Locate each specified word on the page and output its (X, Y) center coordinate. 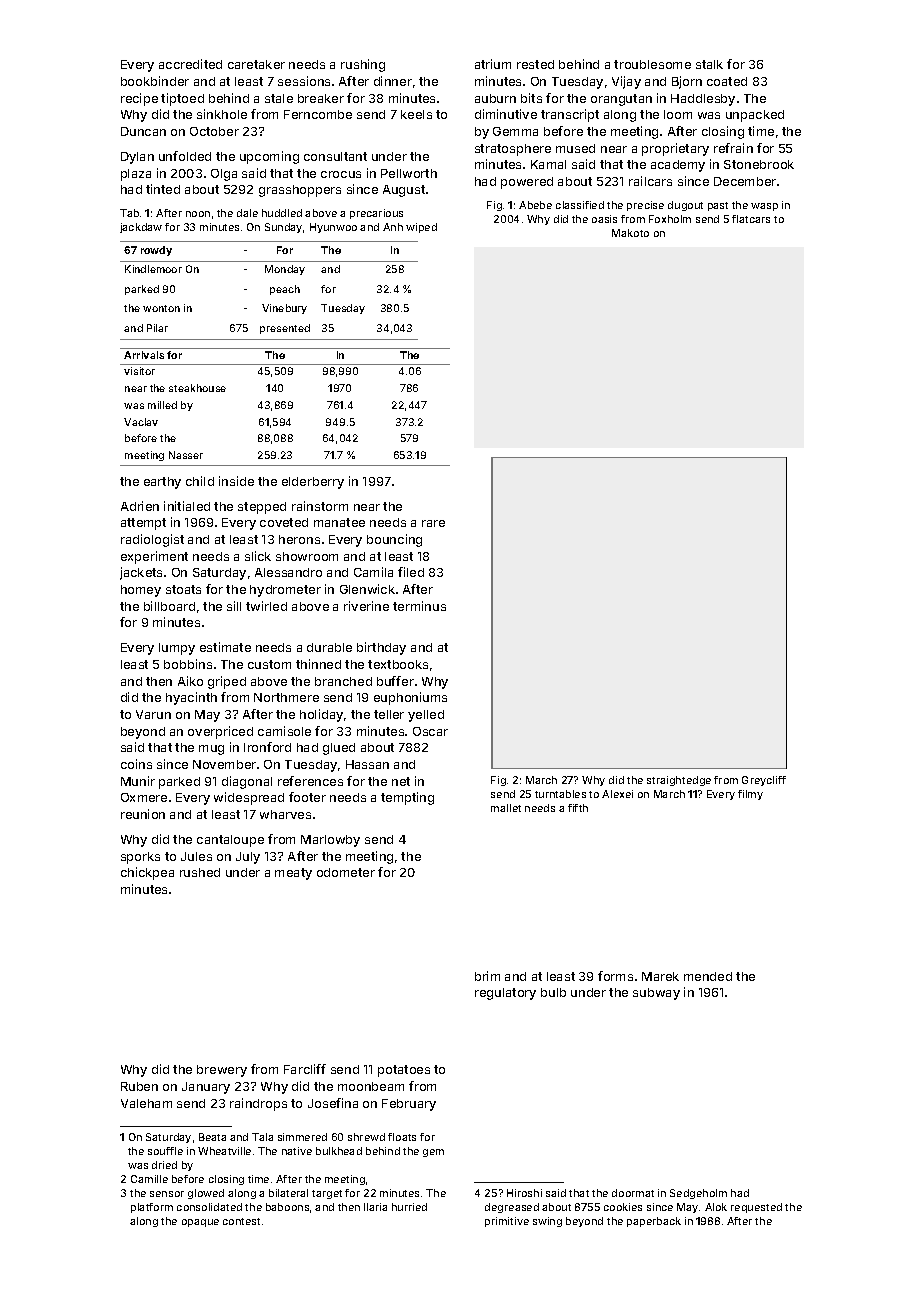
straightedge (679, 781)
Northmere (286, 697)
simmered (302, 1137)
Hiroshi (524, 1193)
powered (527, 183)
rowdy (156, 251)
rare (433, 523)
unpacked (755, 116)
